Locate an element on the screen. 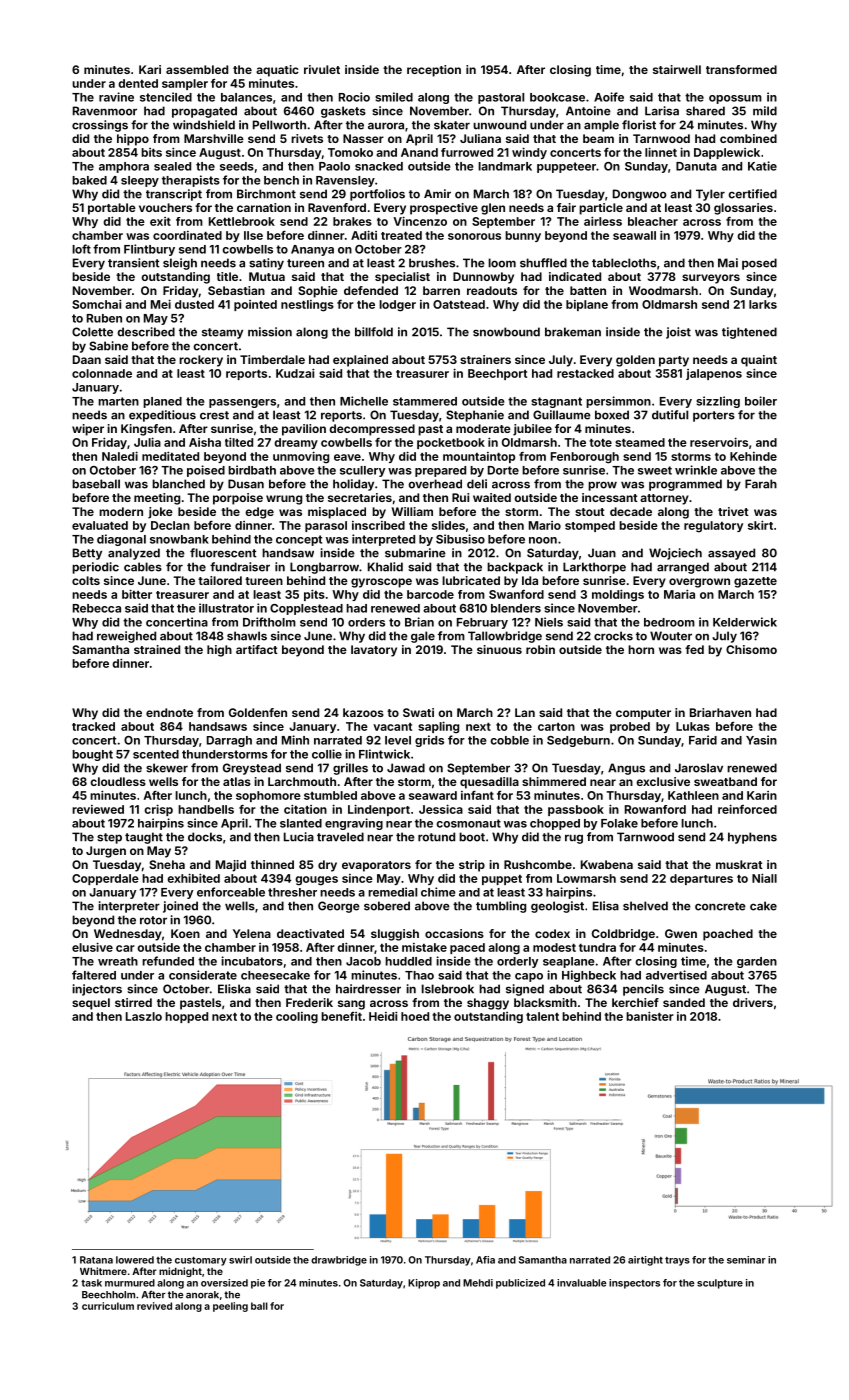 The width and height of the screenshot is (849, 1400). rivulet is located at coordinates (322, 69).
